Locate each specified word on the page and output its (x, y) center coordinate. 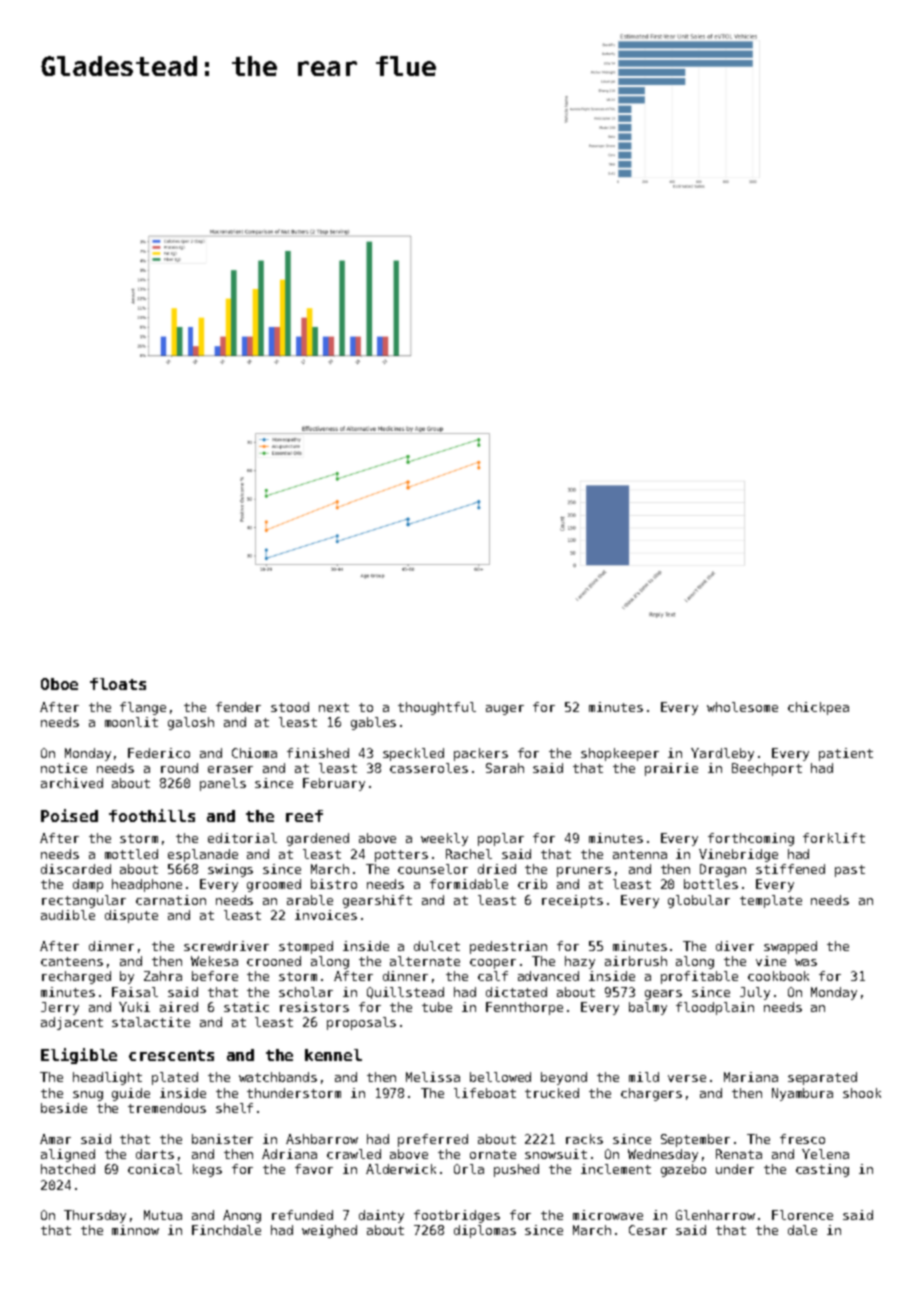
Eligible (79, 1056)
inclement (616, 1169)
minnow (135, 1230)
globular (699, 901)
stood (290, 707)
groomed (274, 885)
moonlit (131, 722)
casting (822, 1170)
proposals (361, 1023)
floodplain (715, 1008)
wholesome (742, 707)
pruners (584, 872)
